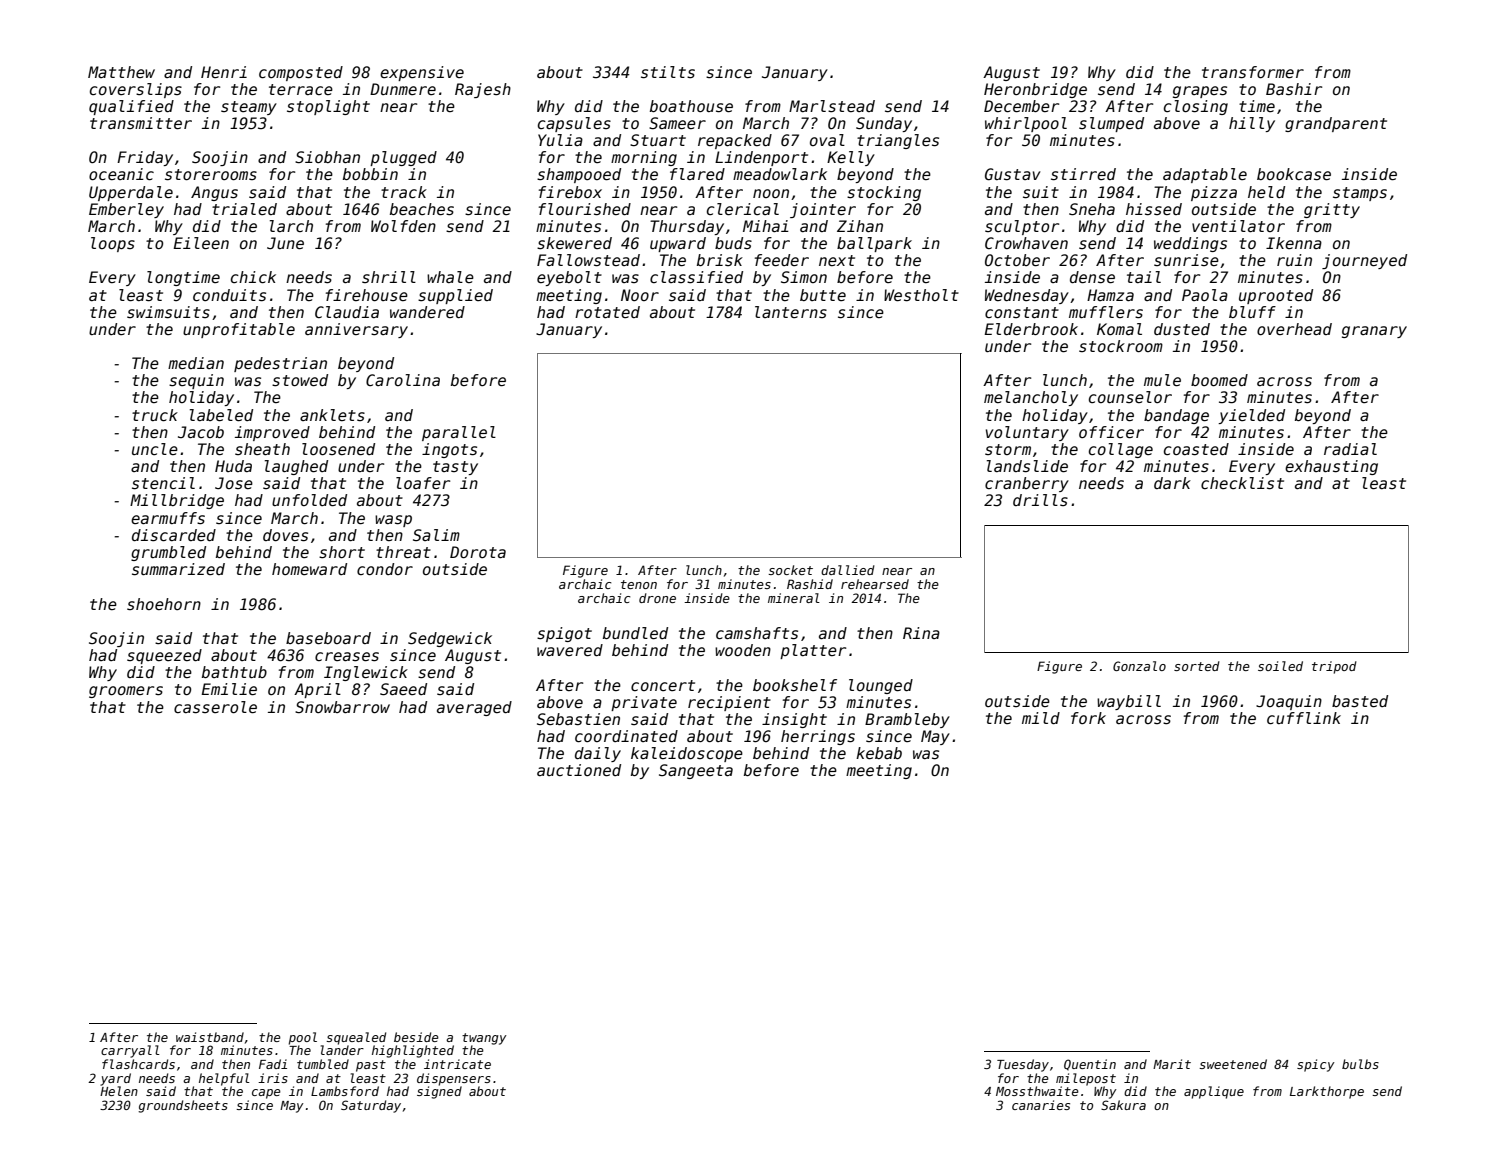 This screenshot has height=1157, width=1498. What do you see at coordinates (696, 771) in the screenshot?
I see `Sangeeta` at bounding box center [696, 771].
